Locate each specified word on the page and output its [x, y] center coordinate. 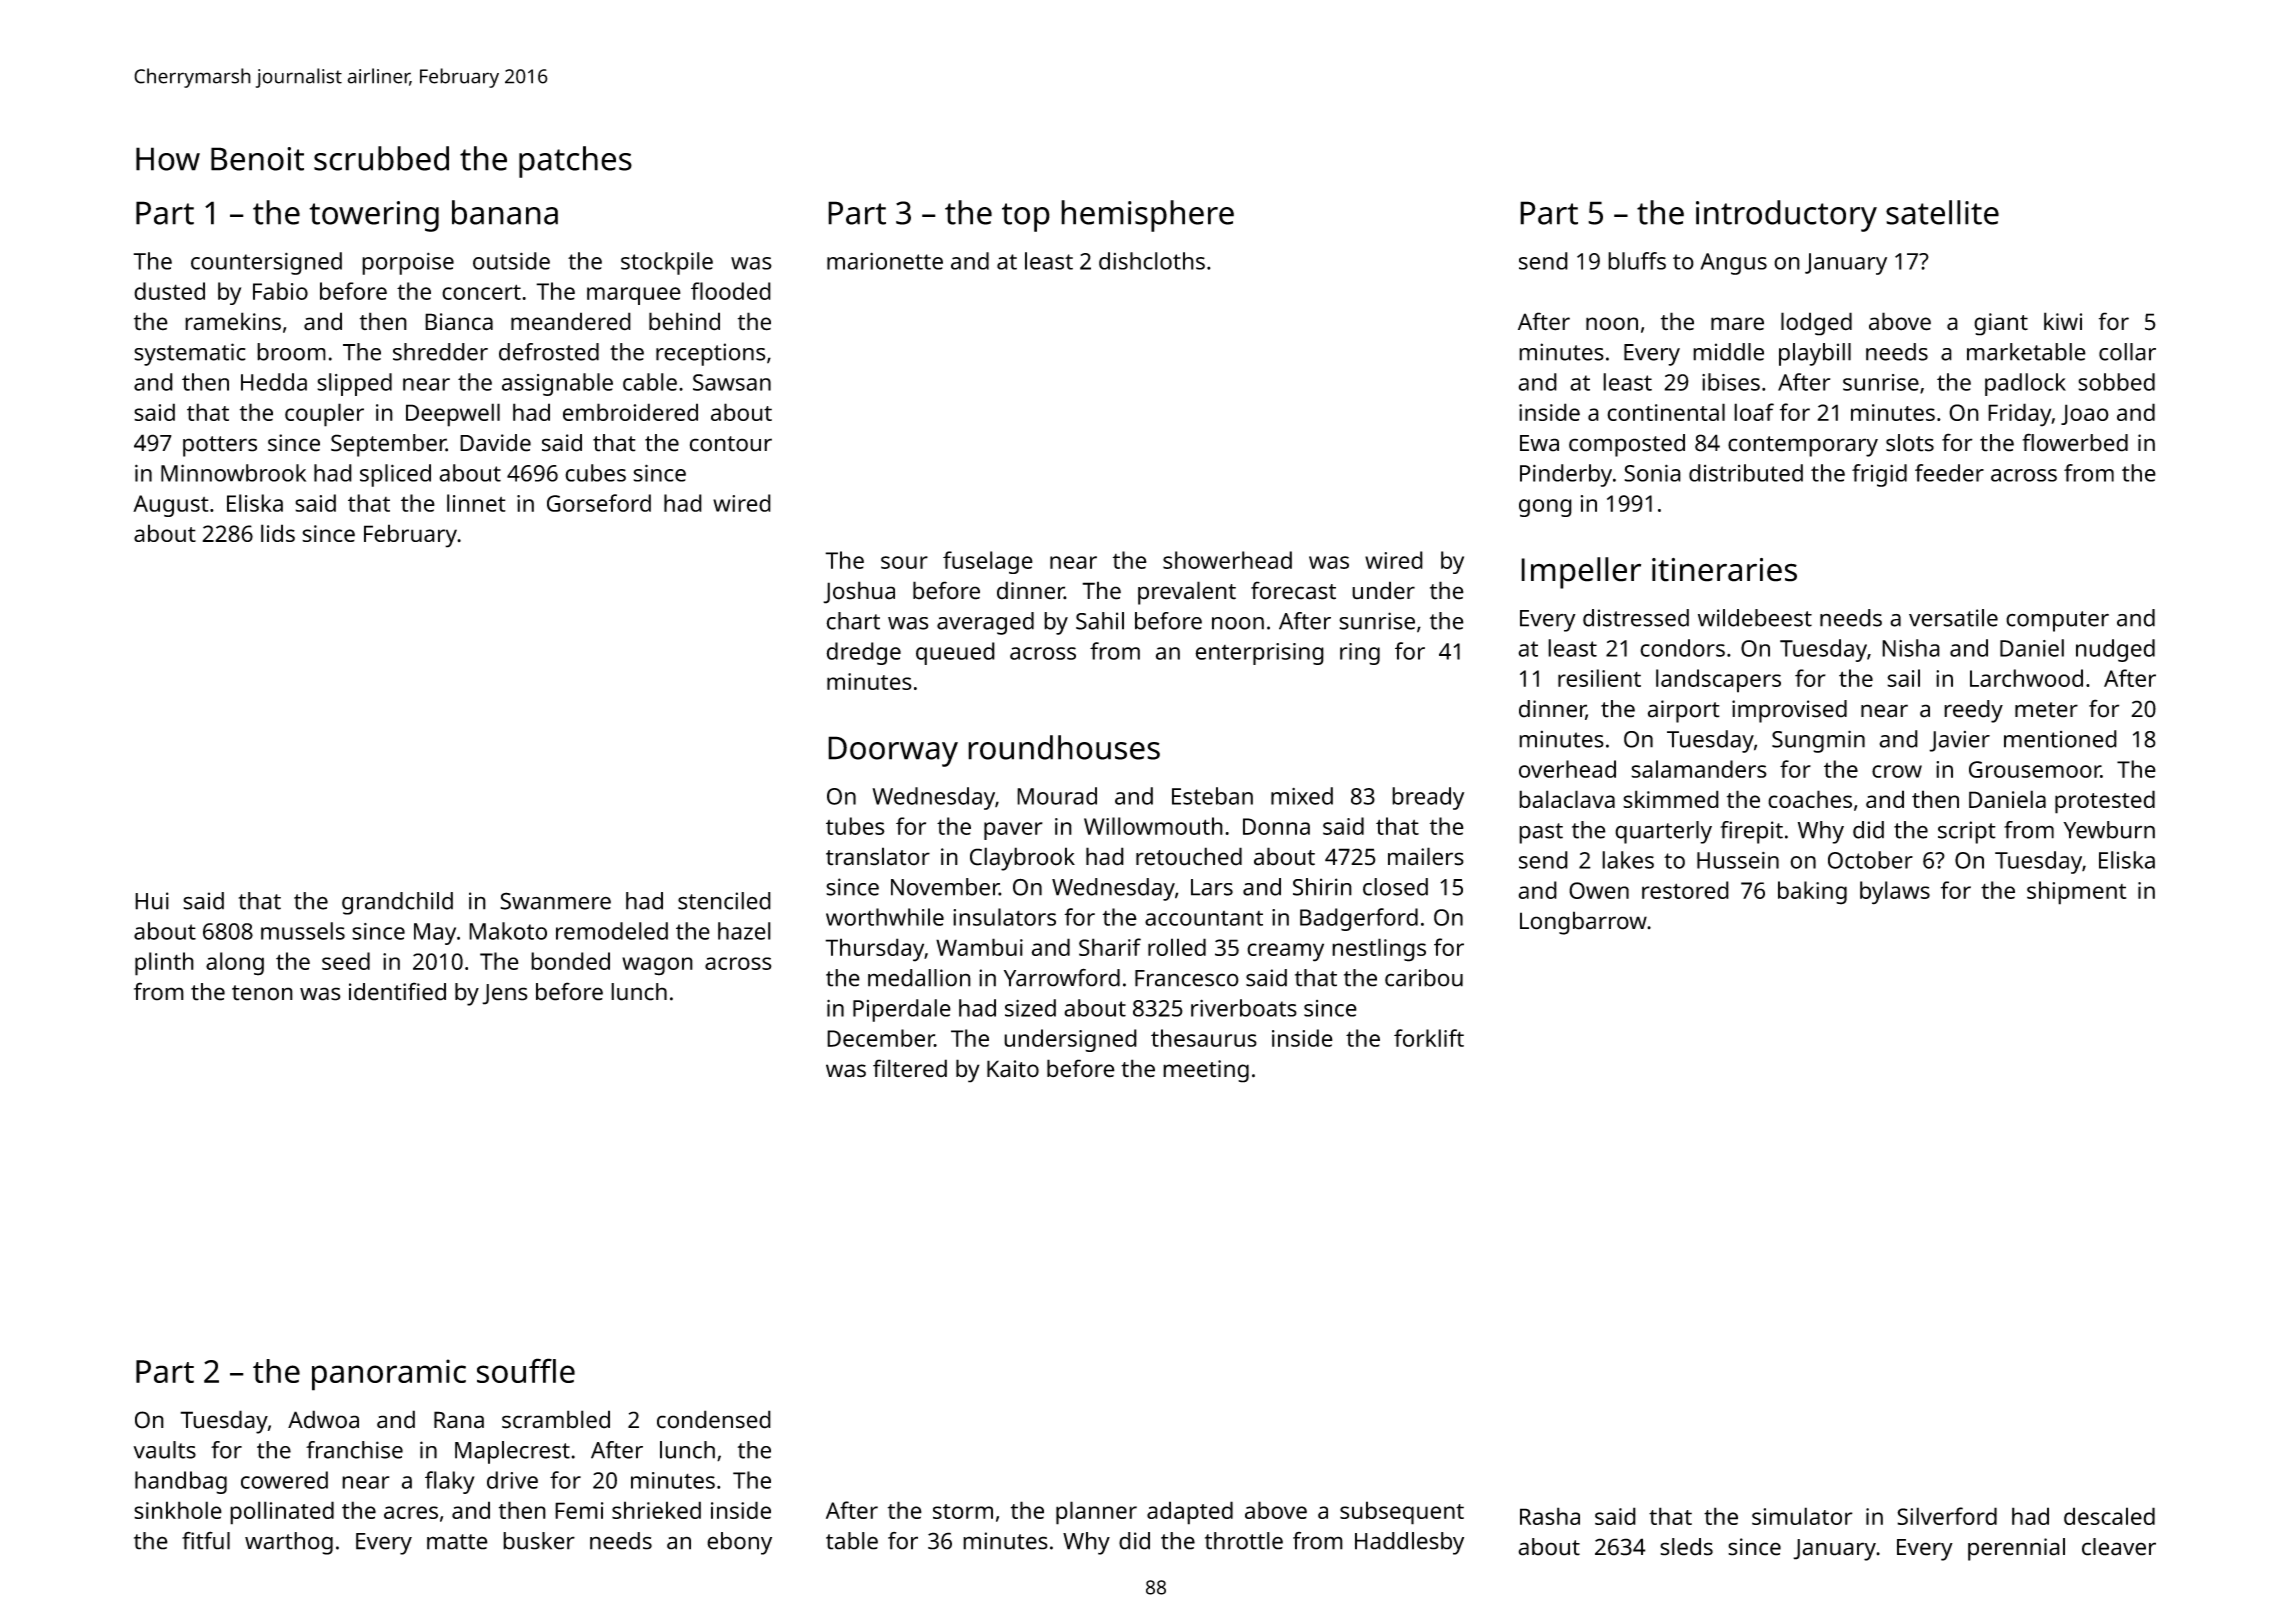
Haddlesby [1409, 1543]
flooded [731, 291]
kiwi [2063, 321]
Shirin [1322, 887]
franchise [354, 1450]
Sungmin [1818, 741]
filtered [910, 1068]
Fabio [280, 291]
